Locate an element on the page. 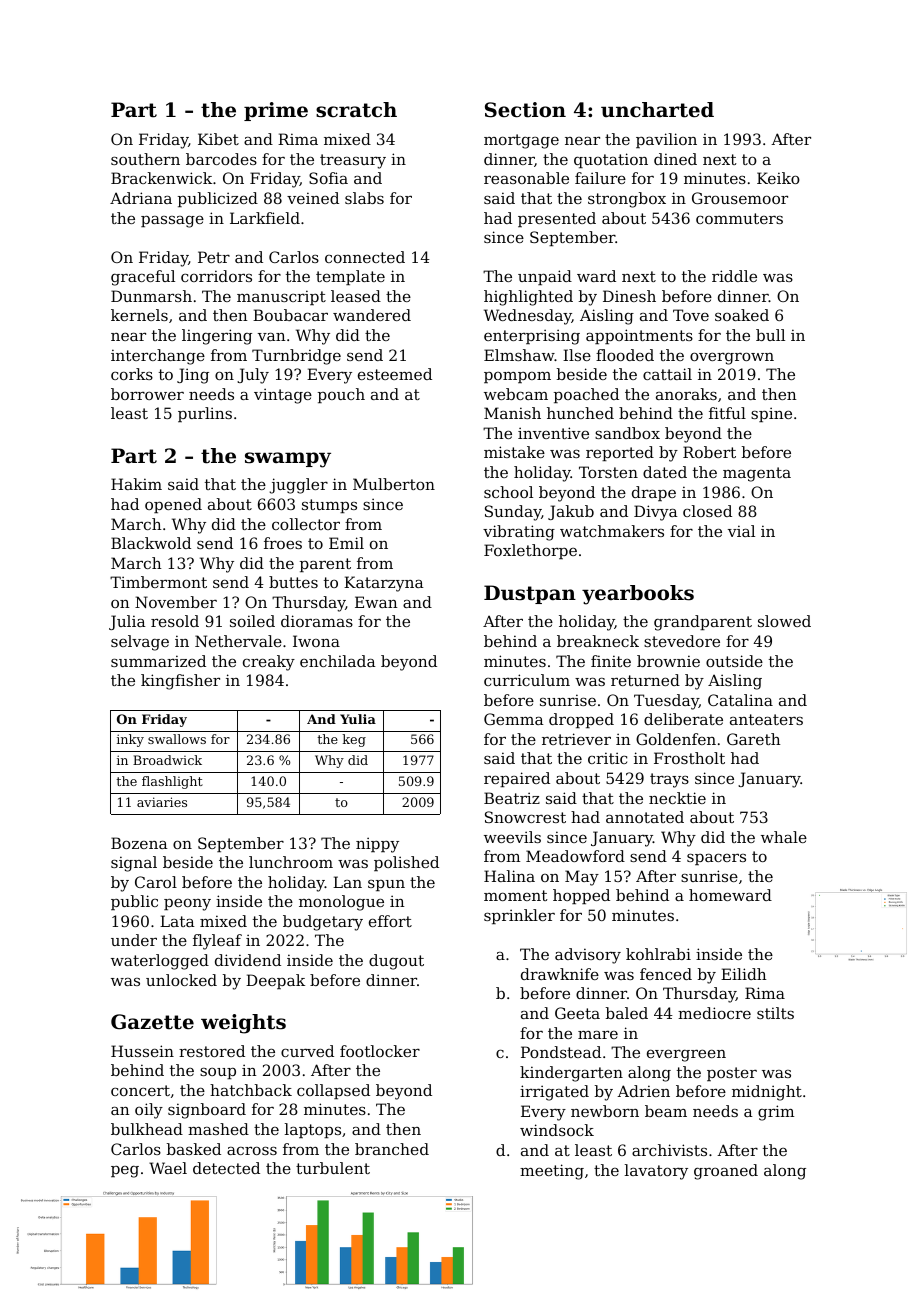 Image resolution: width=924 pixels, height=1308 pixels. Section is located at coordinates (525, 110).
